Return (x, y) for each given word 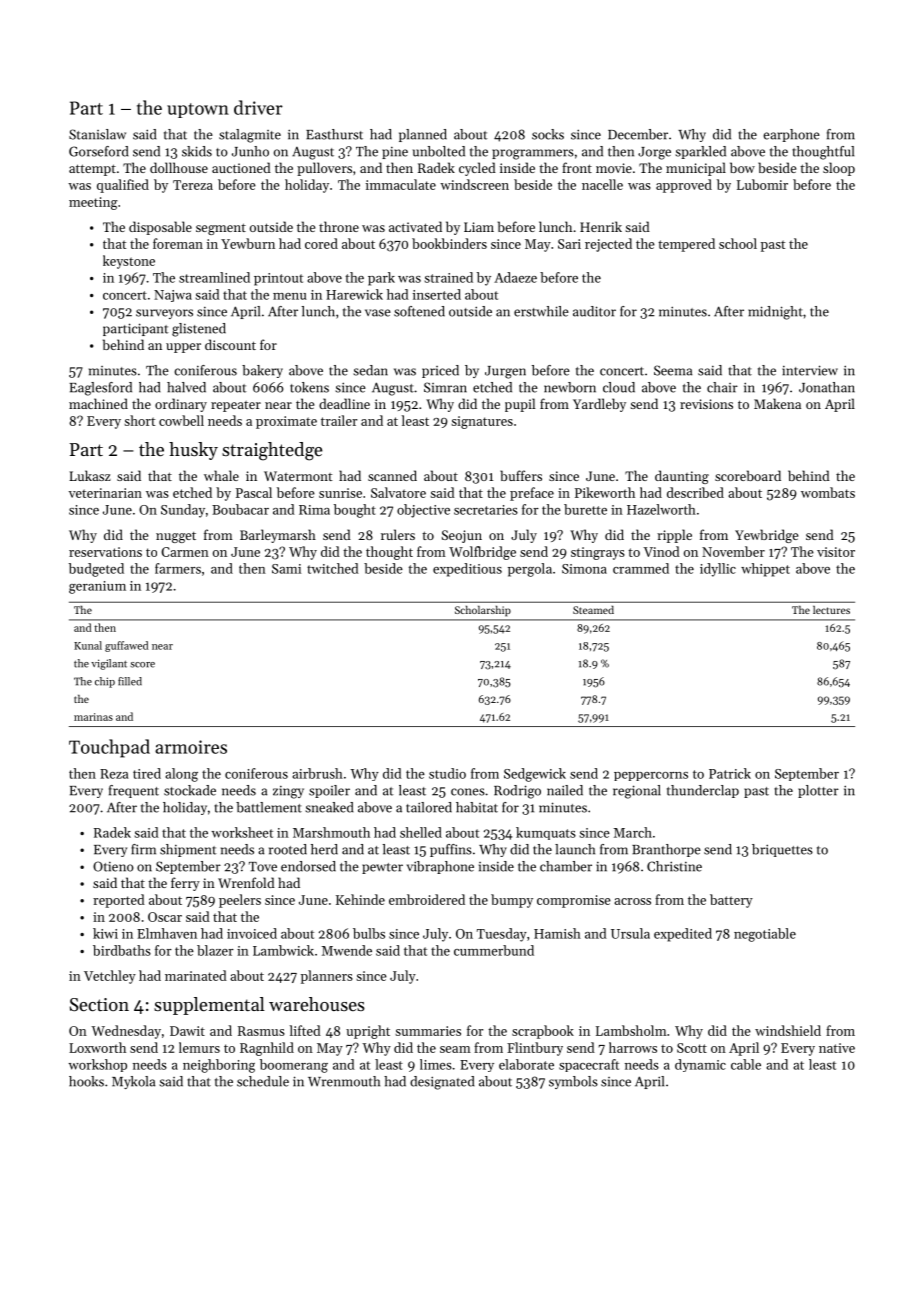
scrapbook (543, 1032)
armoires (191, 747)
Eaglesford (100, 389)
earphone (791, 135)
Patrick (730, 773)
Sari (569, 244)
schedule (263, 1081)
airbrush (317, 773)
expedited (683, 935)
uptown (198, 110)
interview (810, 370)
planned (423, 135)
